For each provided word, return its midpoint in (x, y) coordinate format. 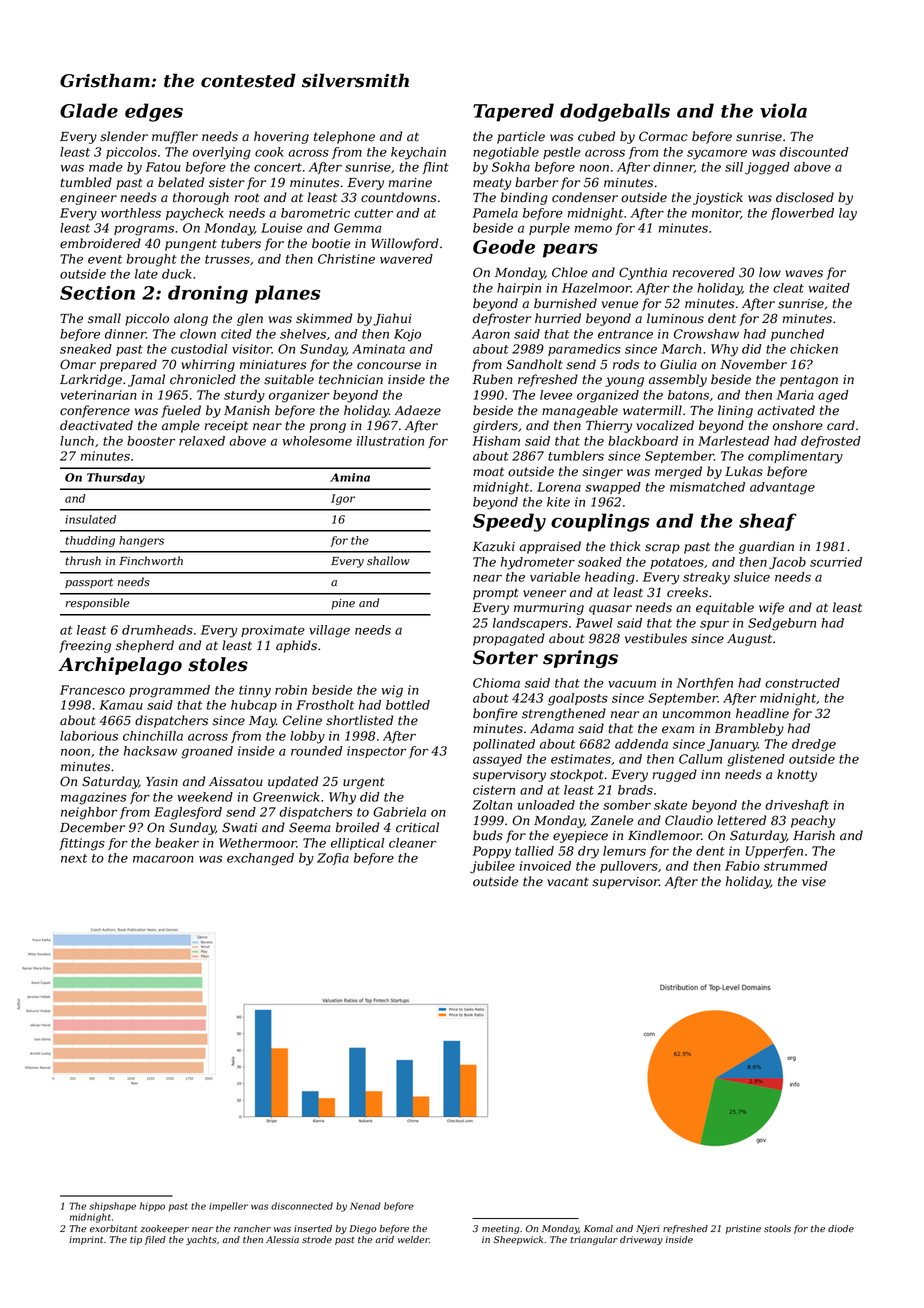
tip (136, 1240)
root (247, 198)
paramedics (584, 350)
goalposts (578, 699)
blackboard (643, 441)
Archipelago (120, 666)
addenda (641, 744)
